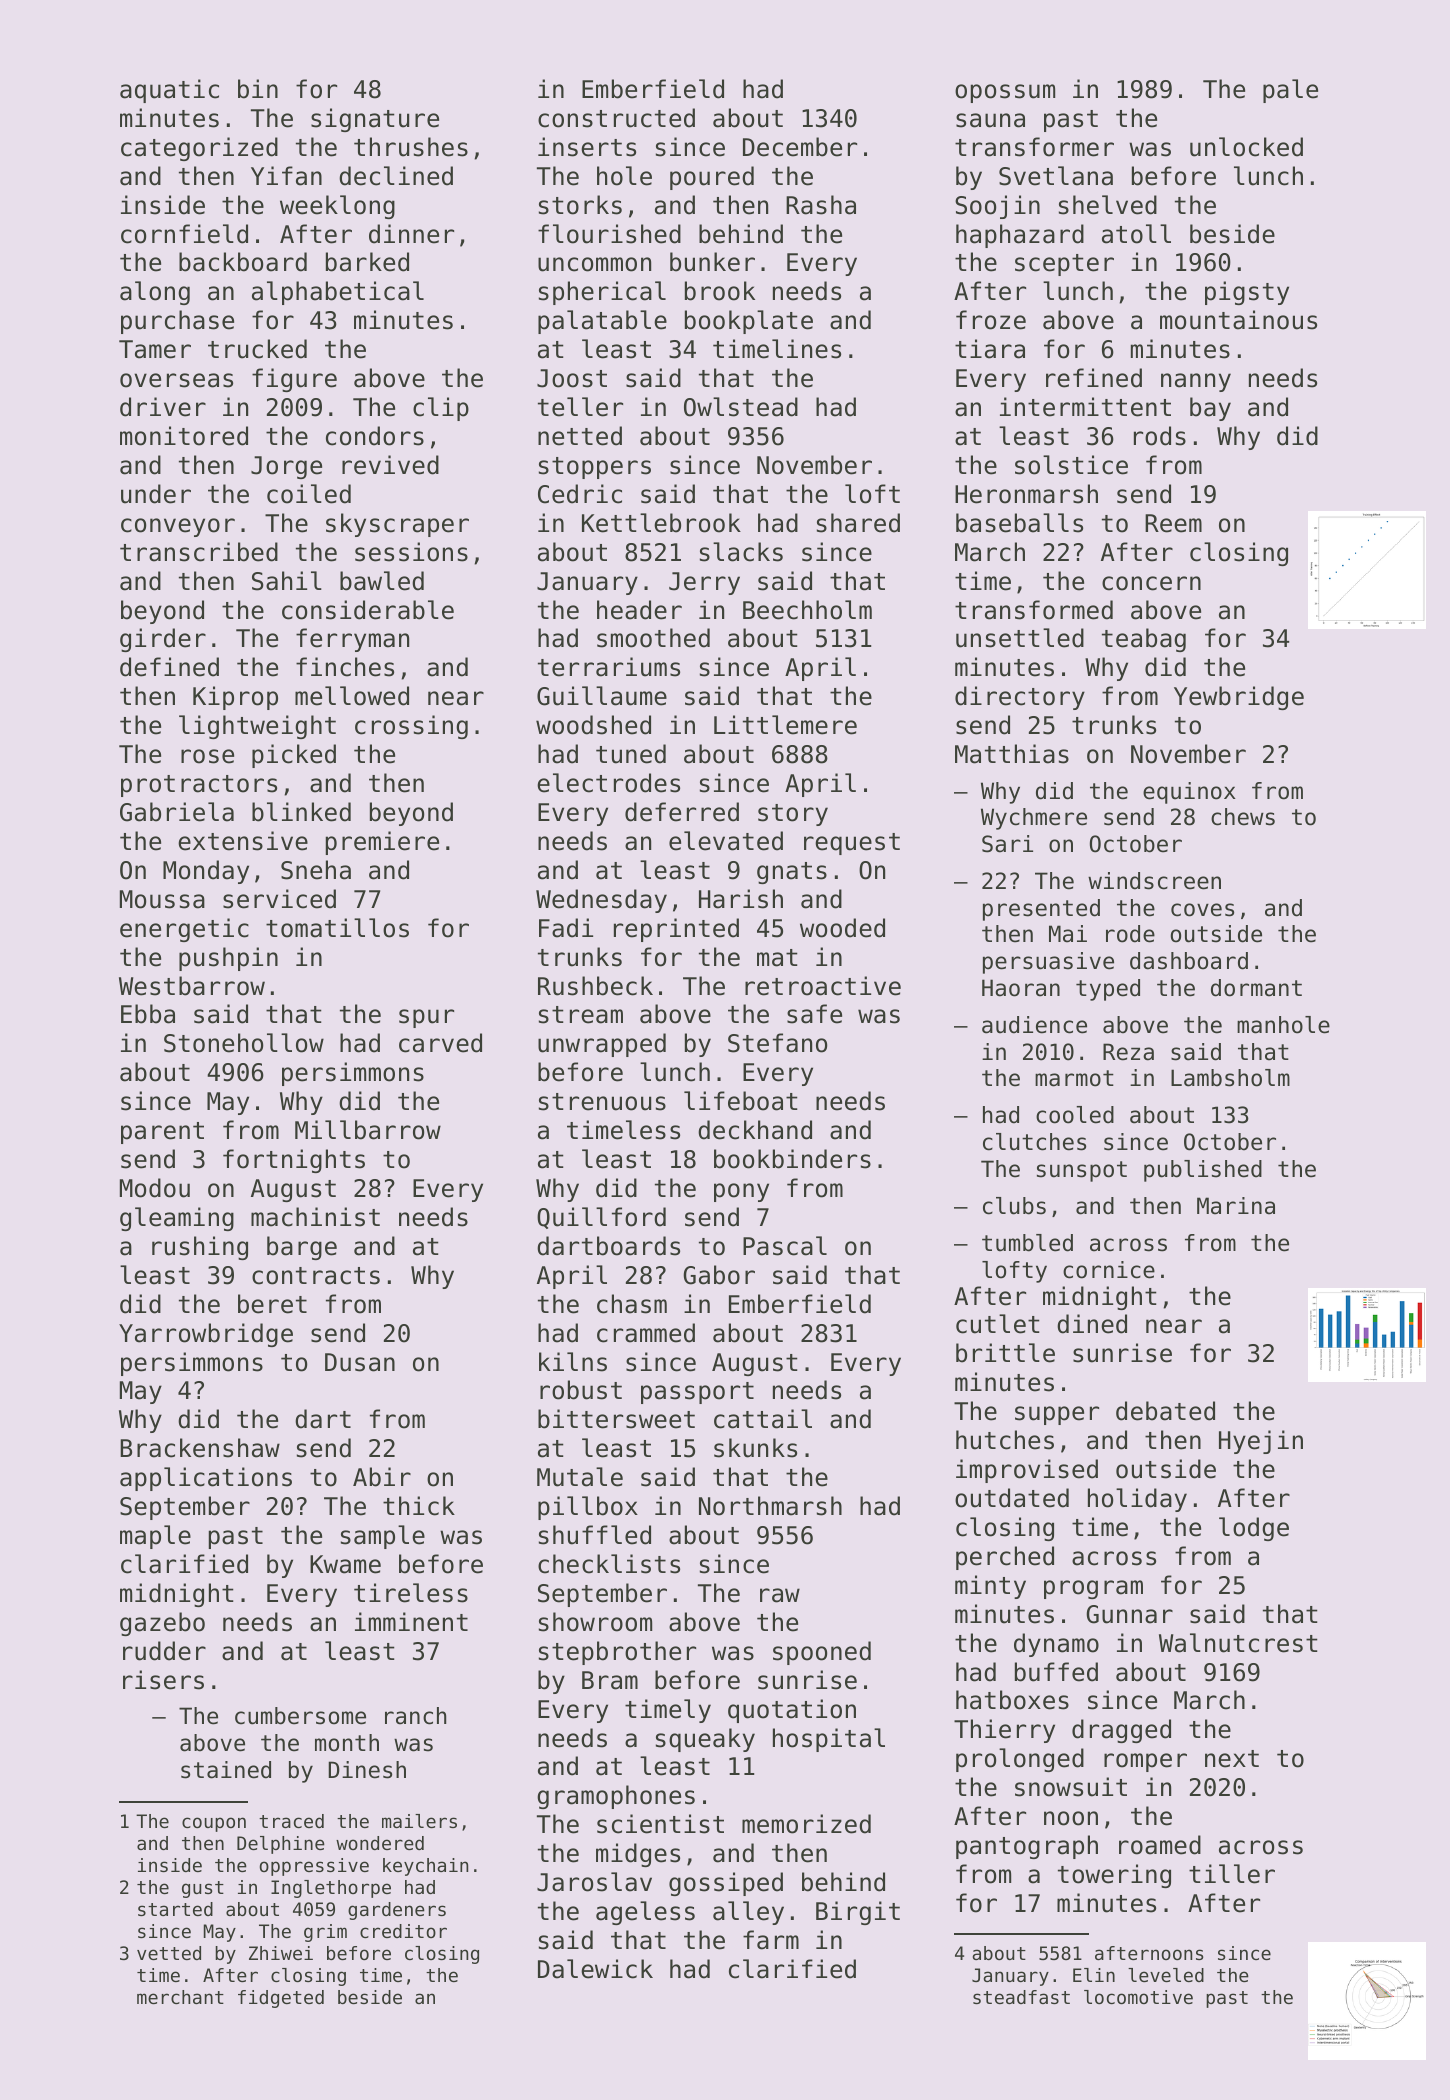 The height and width of the image is (2100, 1450). What do you see at coordinates (595, 1969) in the image?
I see `Dalewick` at bounding box center [595, 1969].
